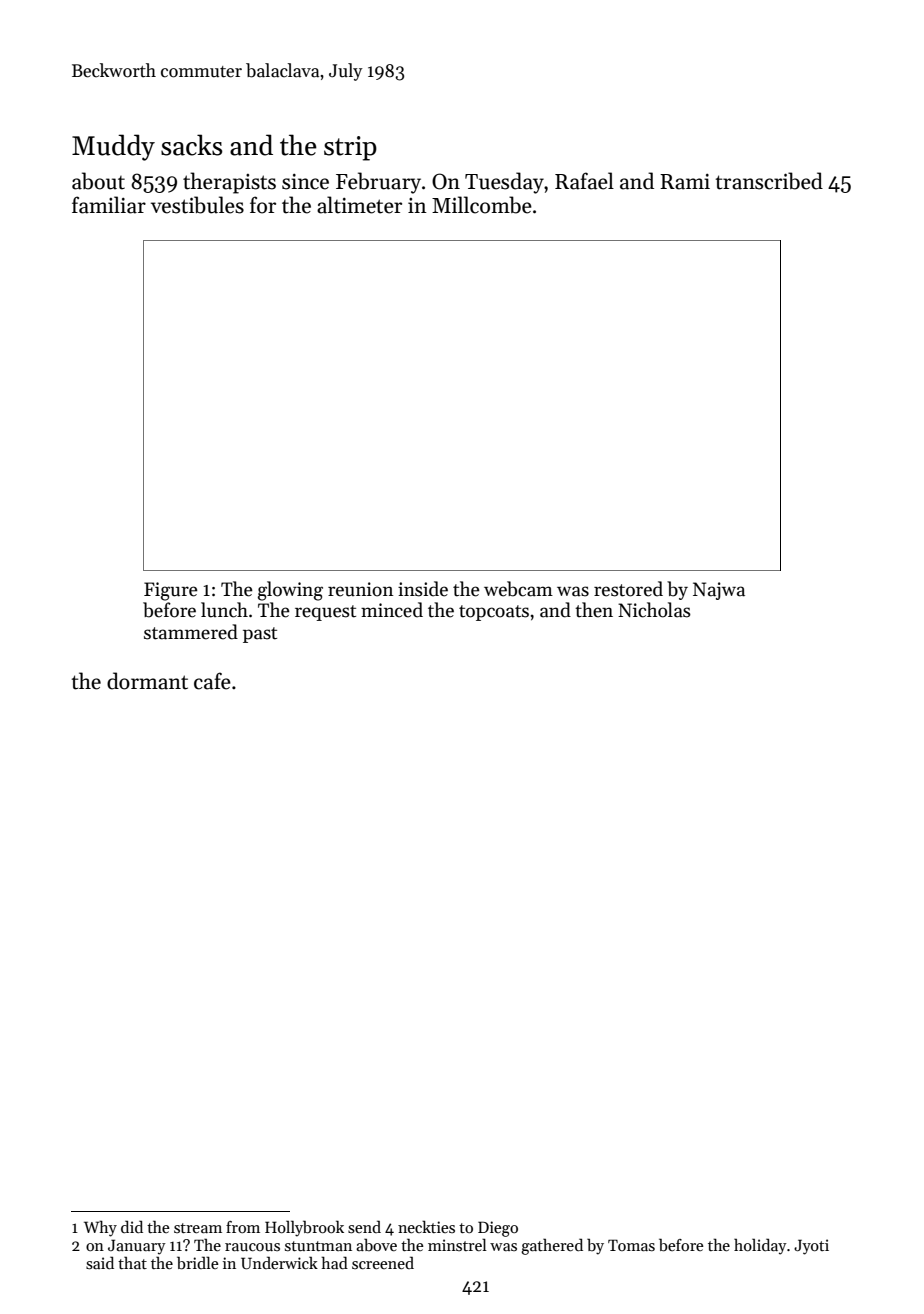 Image resolution: width=924 pixels, height=1314 pixels. Describe the element at coordinates (360, 589) in the screenshot. I see `reunion` at that location.
